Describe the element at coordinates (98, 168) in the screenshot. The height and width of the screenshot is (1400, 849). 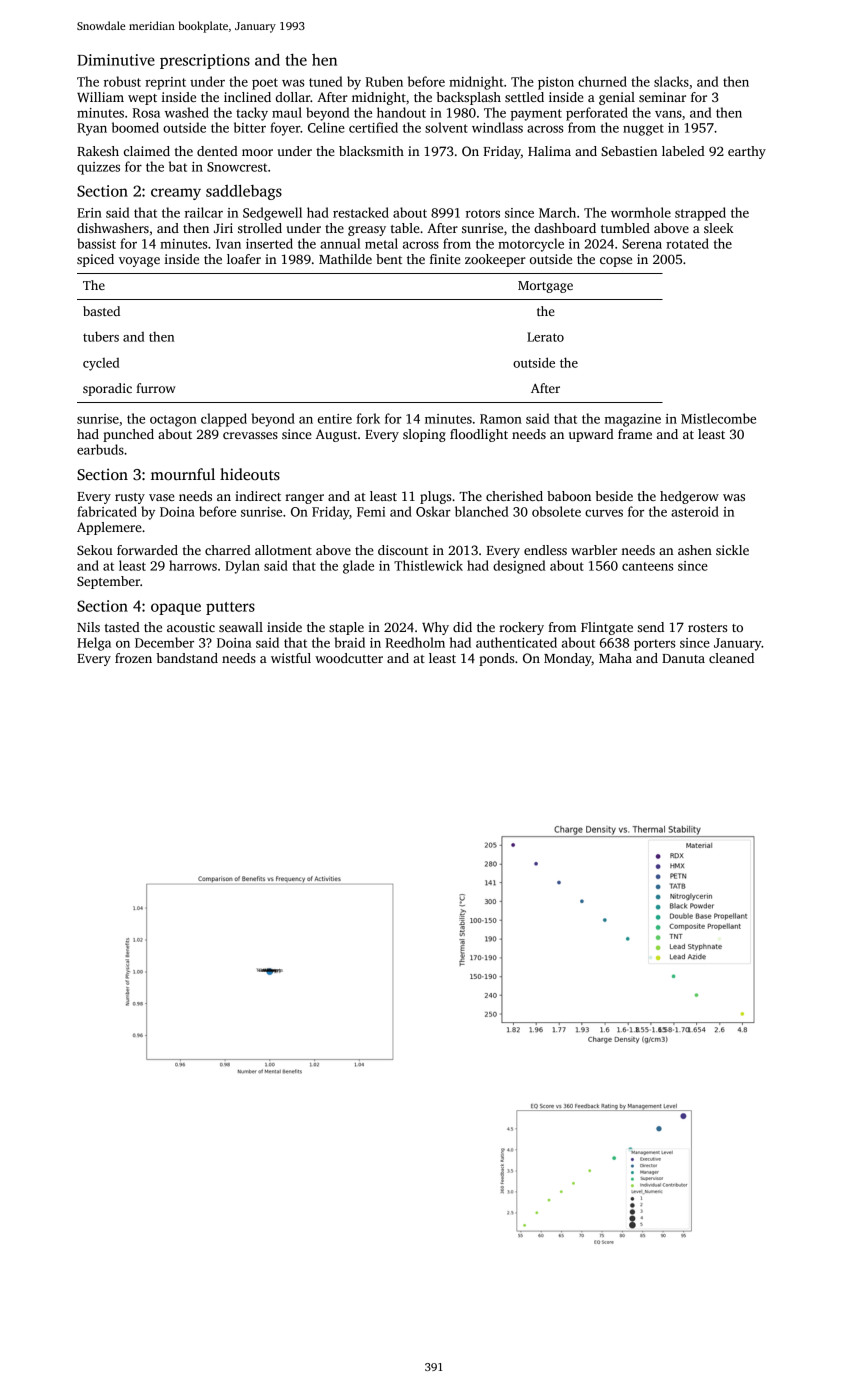
I see `quizzes` at that location.
